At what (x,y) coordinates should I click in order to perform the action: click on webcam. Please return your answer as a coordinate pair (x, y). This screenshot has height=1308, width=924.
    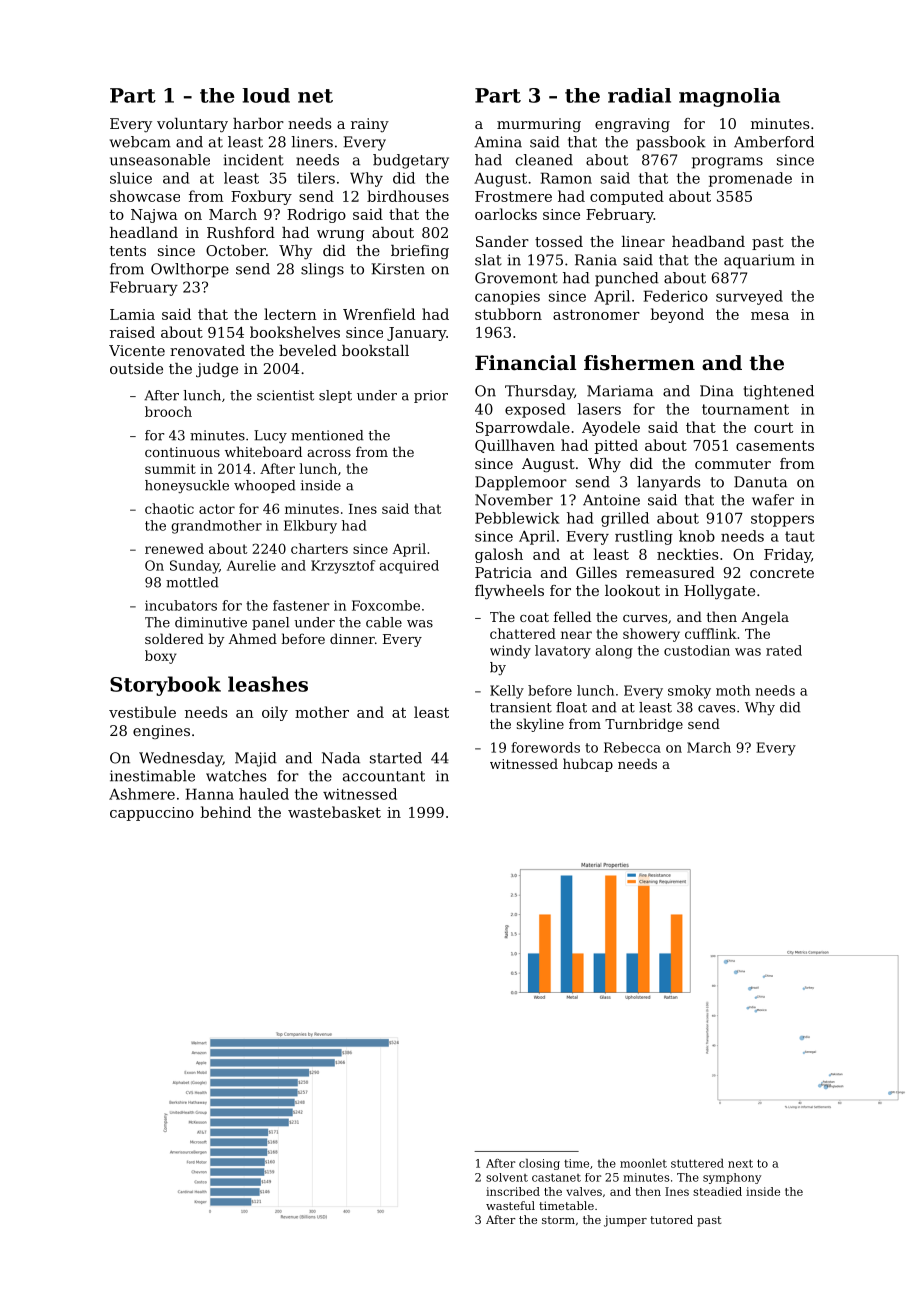
    Looking at the image, I should click on (140, 142).
